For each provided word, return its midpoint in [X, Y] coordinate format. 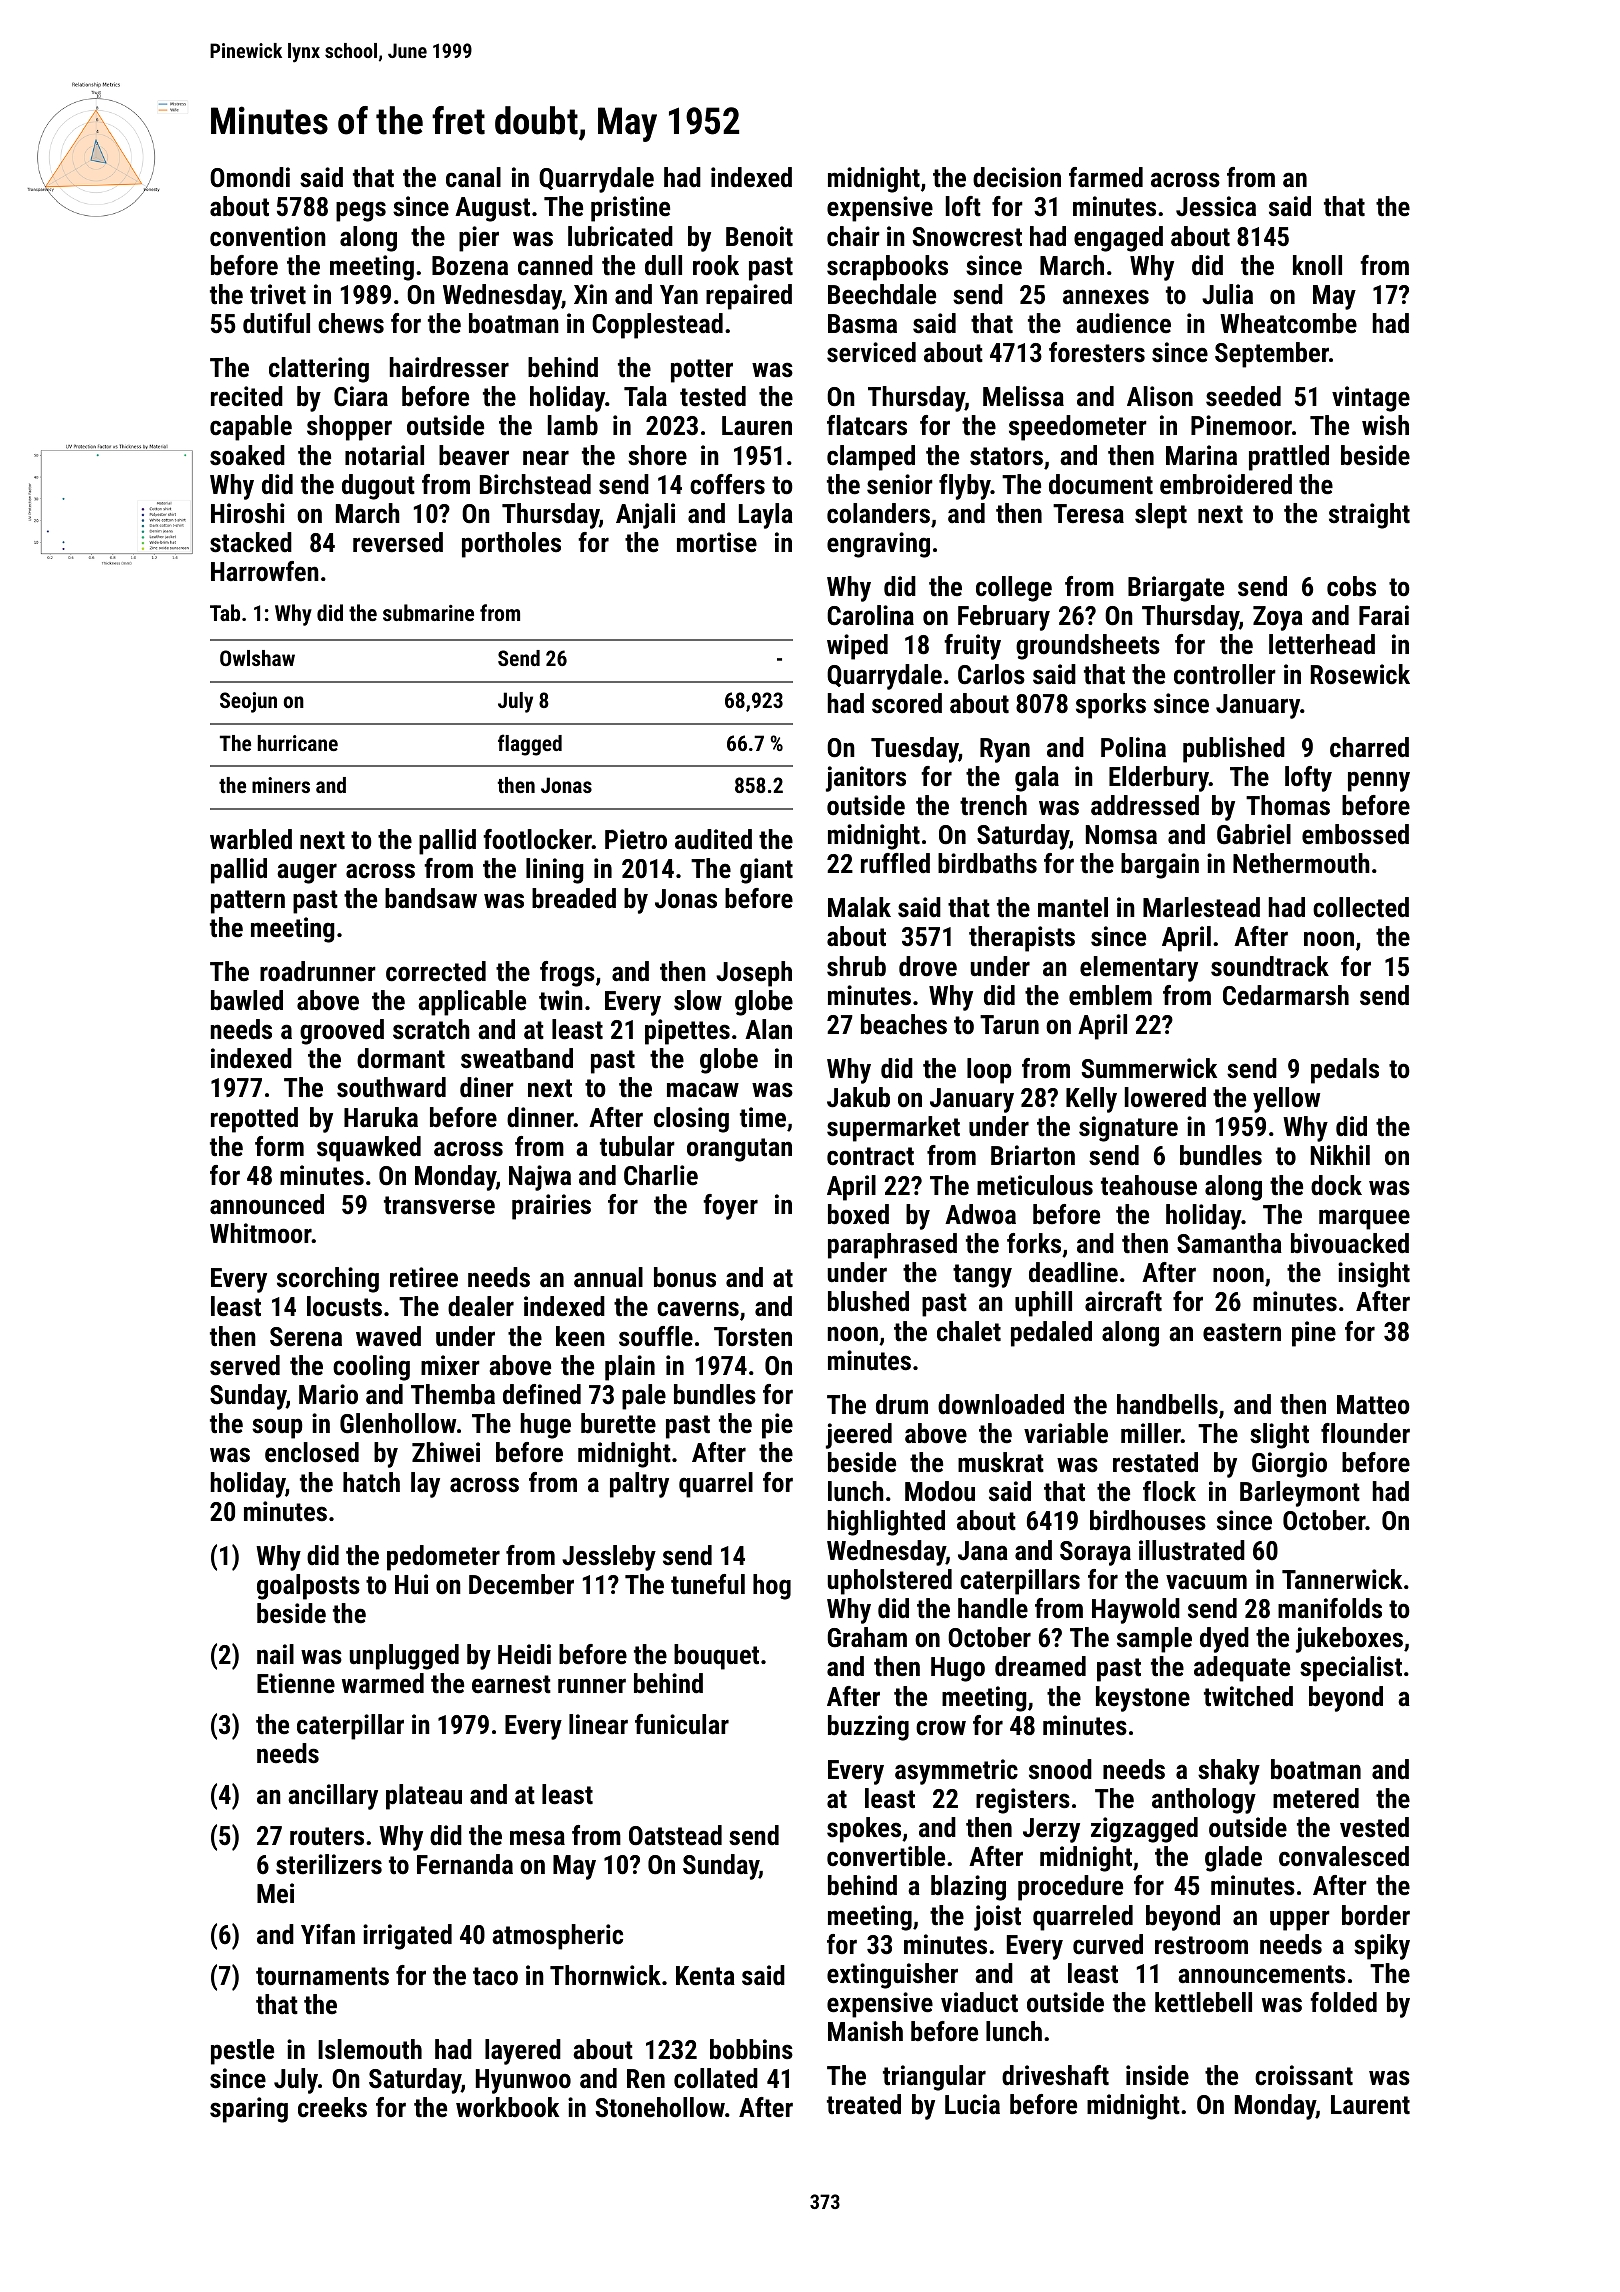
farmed [1106, 177]
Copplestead [657, 326]
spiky [1382, 1947]
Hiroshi [248, 513]
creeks [332, 2107]
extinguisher [892, 1976]
